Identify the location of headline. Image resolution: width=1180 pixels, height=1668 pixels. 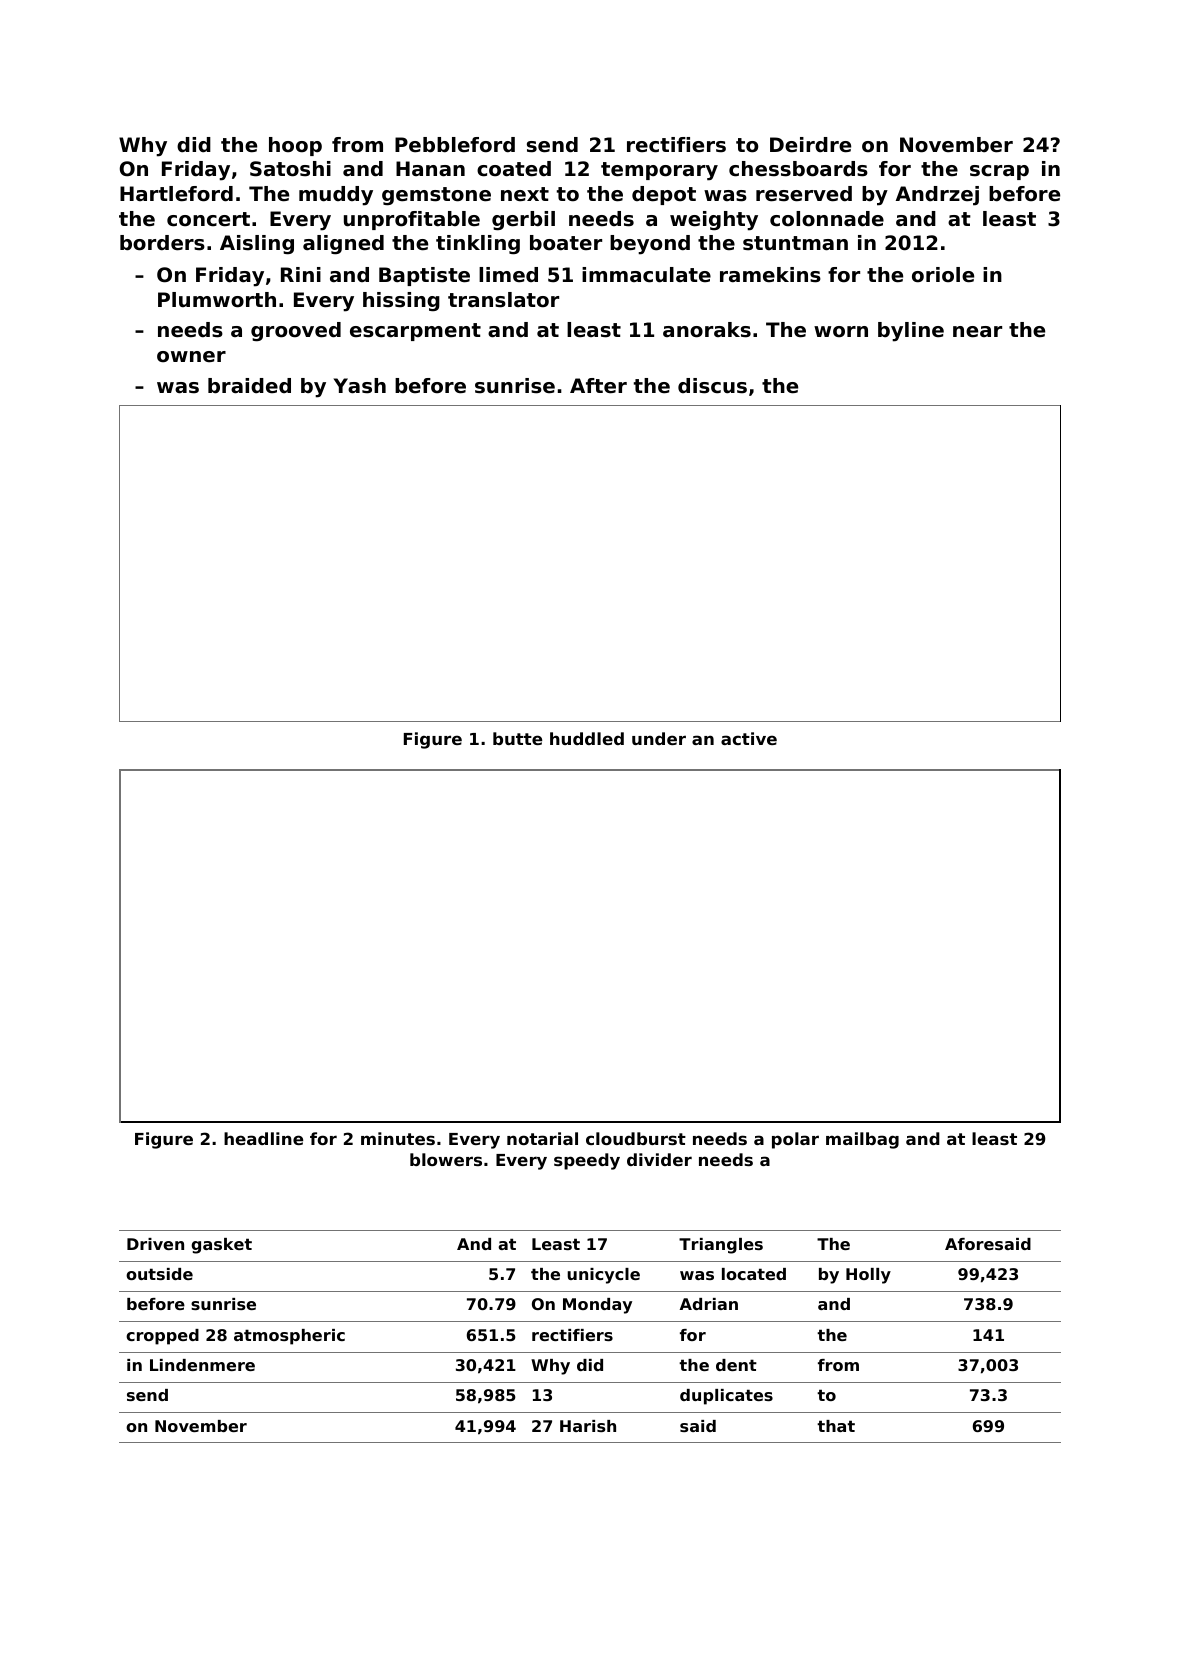
(263, 1138).
